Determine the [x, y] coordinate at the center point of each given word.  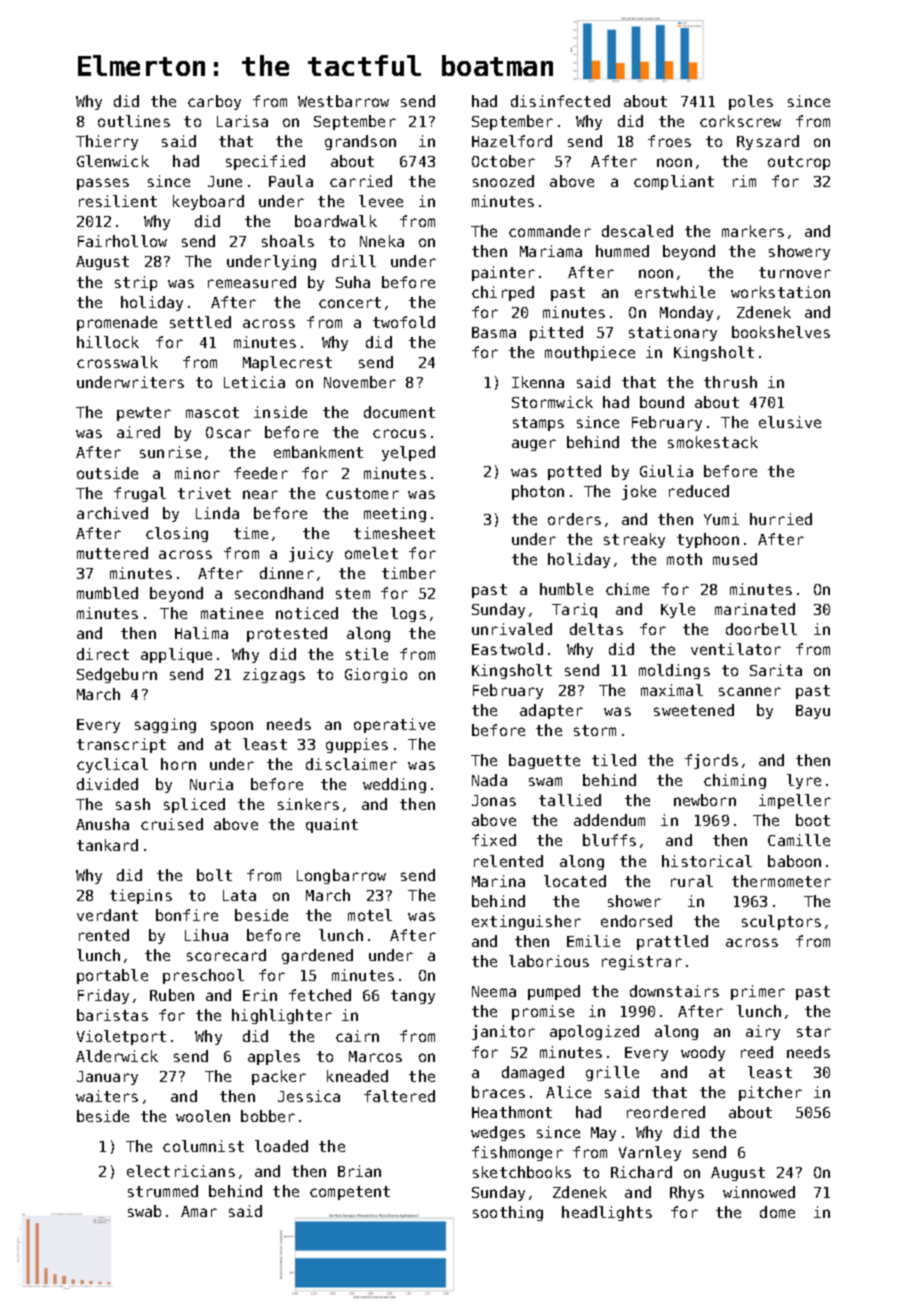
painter [503, 273]
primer [758, 992]
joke [639, 492]
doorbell [761, 629]
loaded [281, 1146]
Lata [239, 895]
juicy [311, 554]
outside [107, 473]
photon [538, 492]
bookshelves [781, 332]
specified [265, 162]
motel [370, 915]
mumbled [107, 593]
